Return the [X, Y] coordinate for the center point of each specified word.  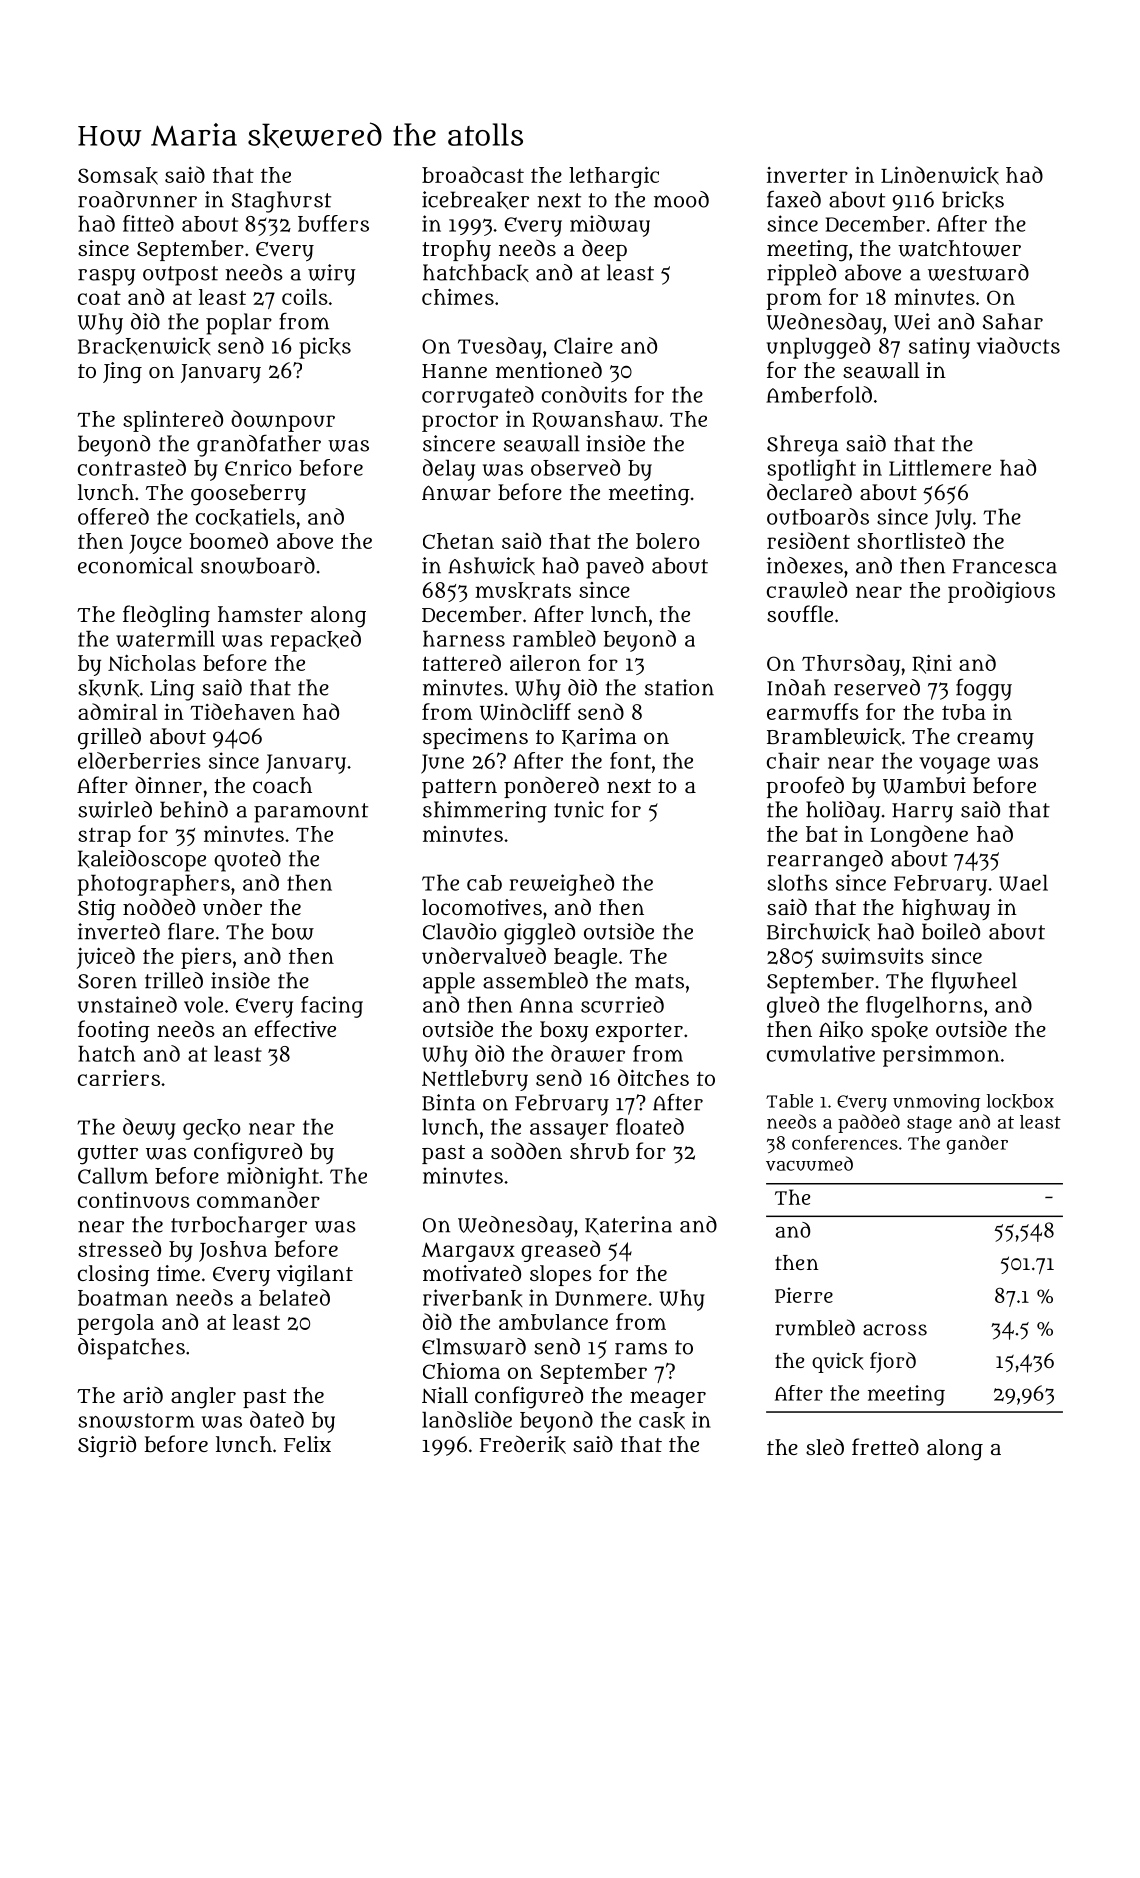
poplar [239, 324]
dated [277, 1419]
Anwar [456, 493]
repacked [316, 641]
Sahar [1013, 321]
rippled [801, 275]
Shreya [802, 446]
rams [641, 1348]
